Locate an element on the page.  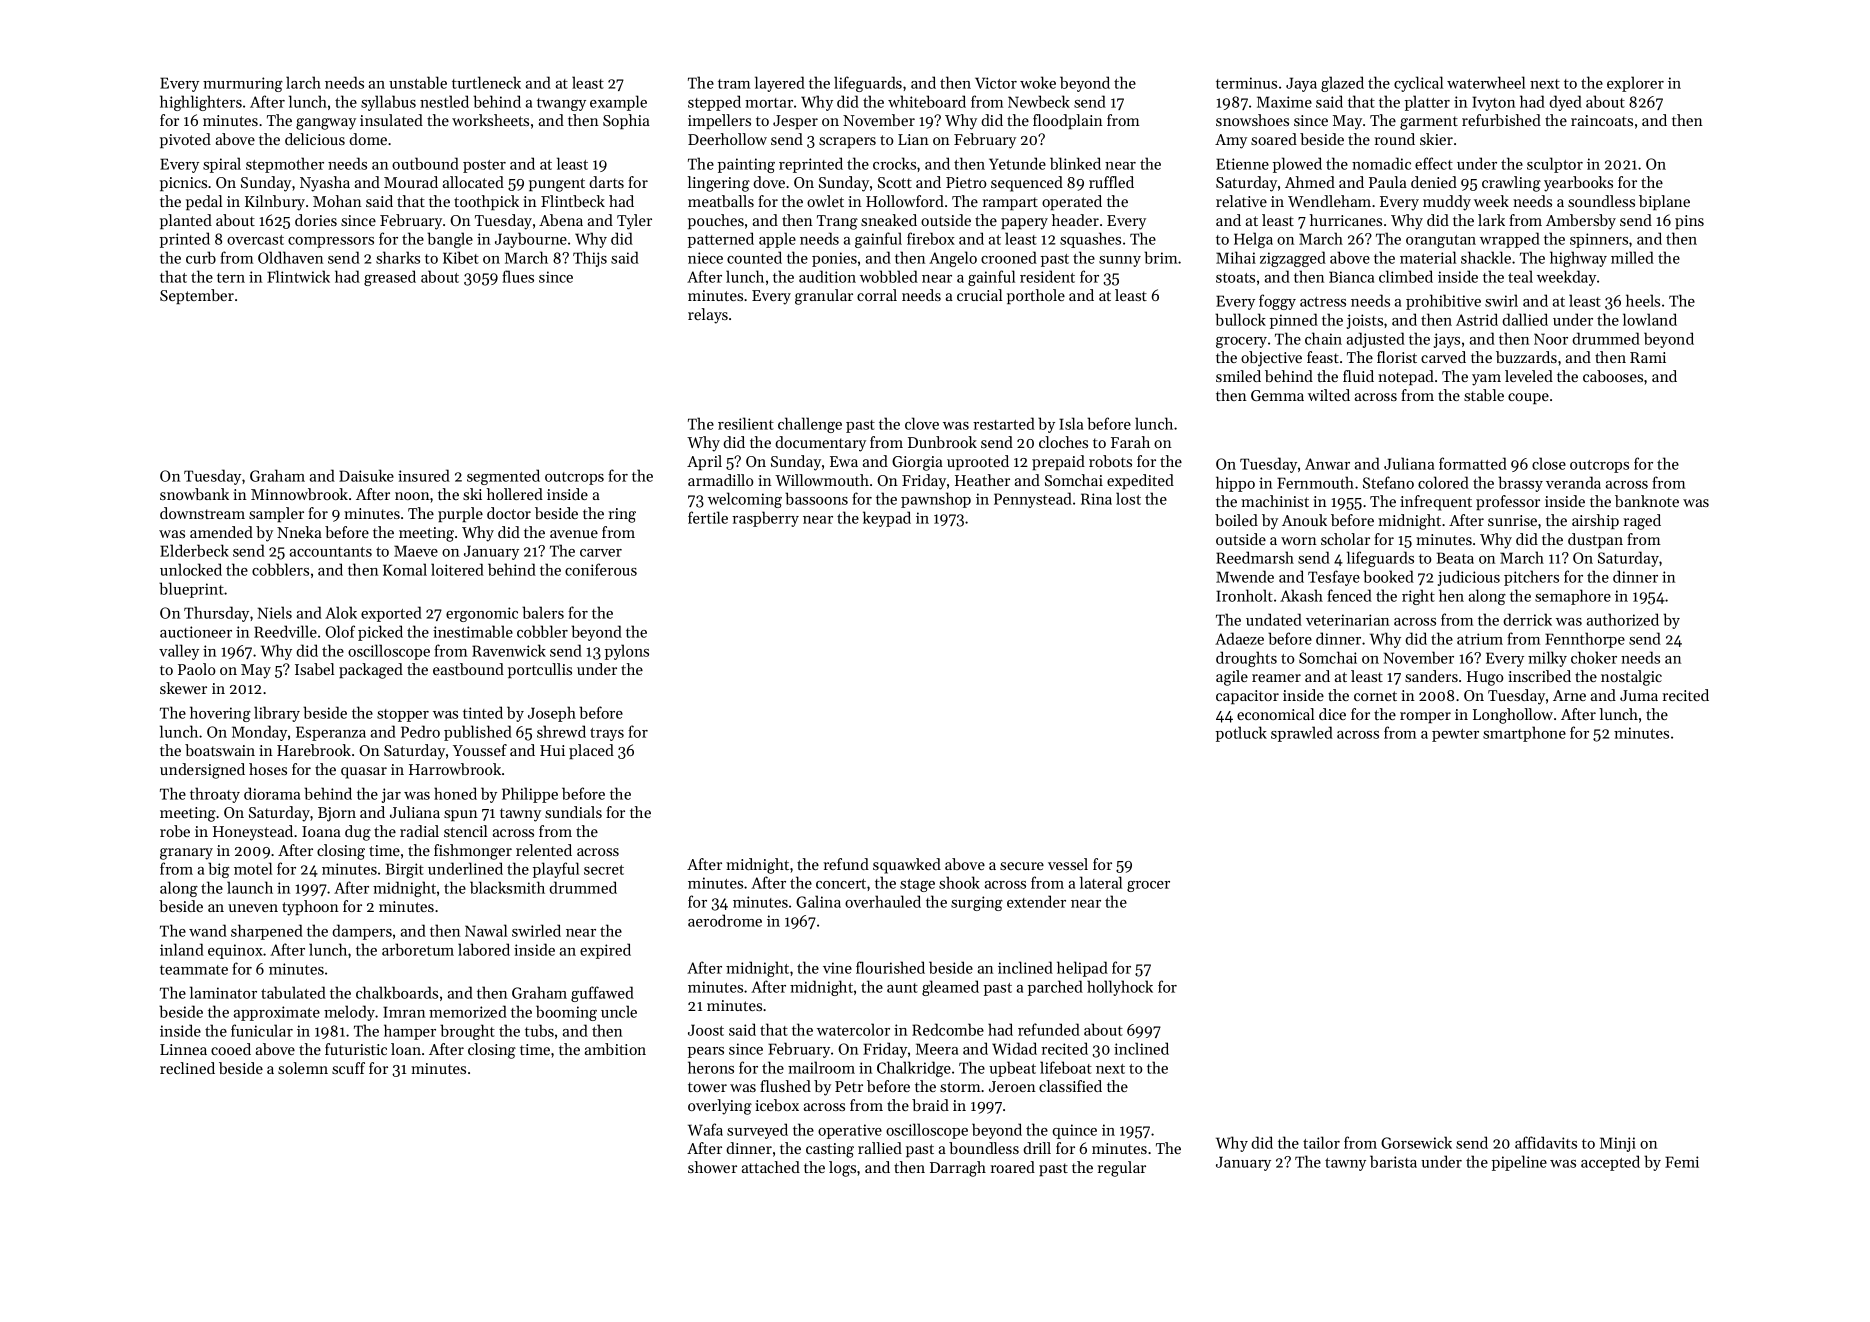
turtleneck is located at coordinates (486, 82).
